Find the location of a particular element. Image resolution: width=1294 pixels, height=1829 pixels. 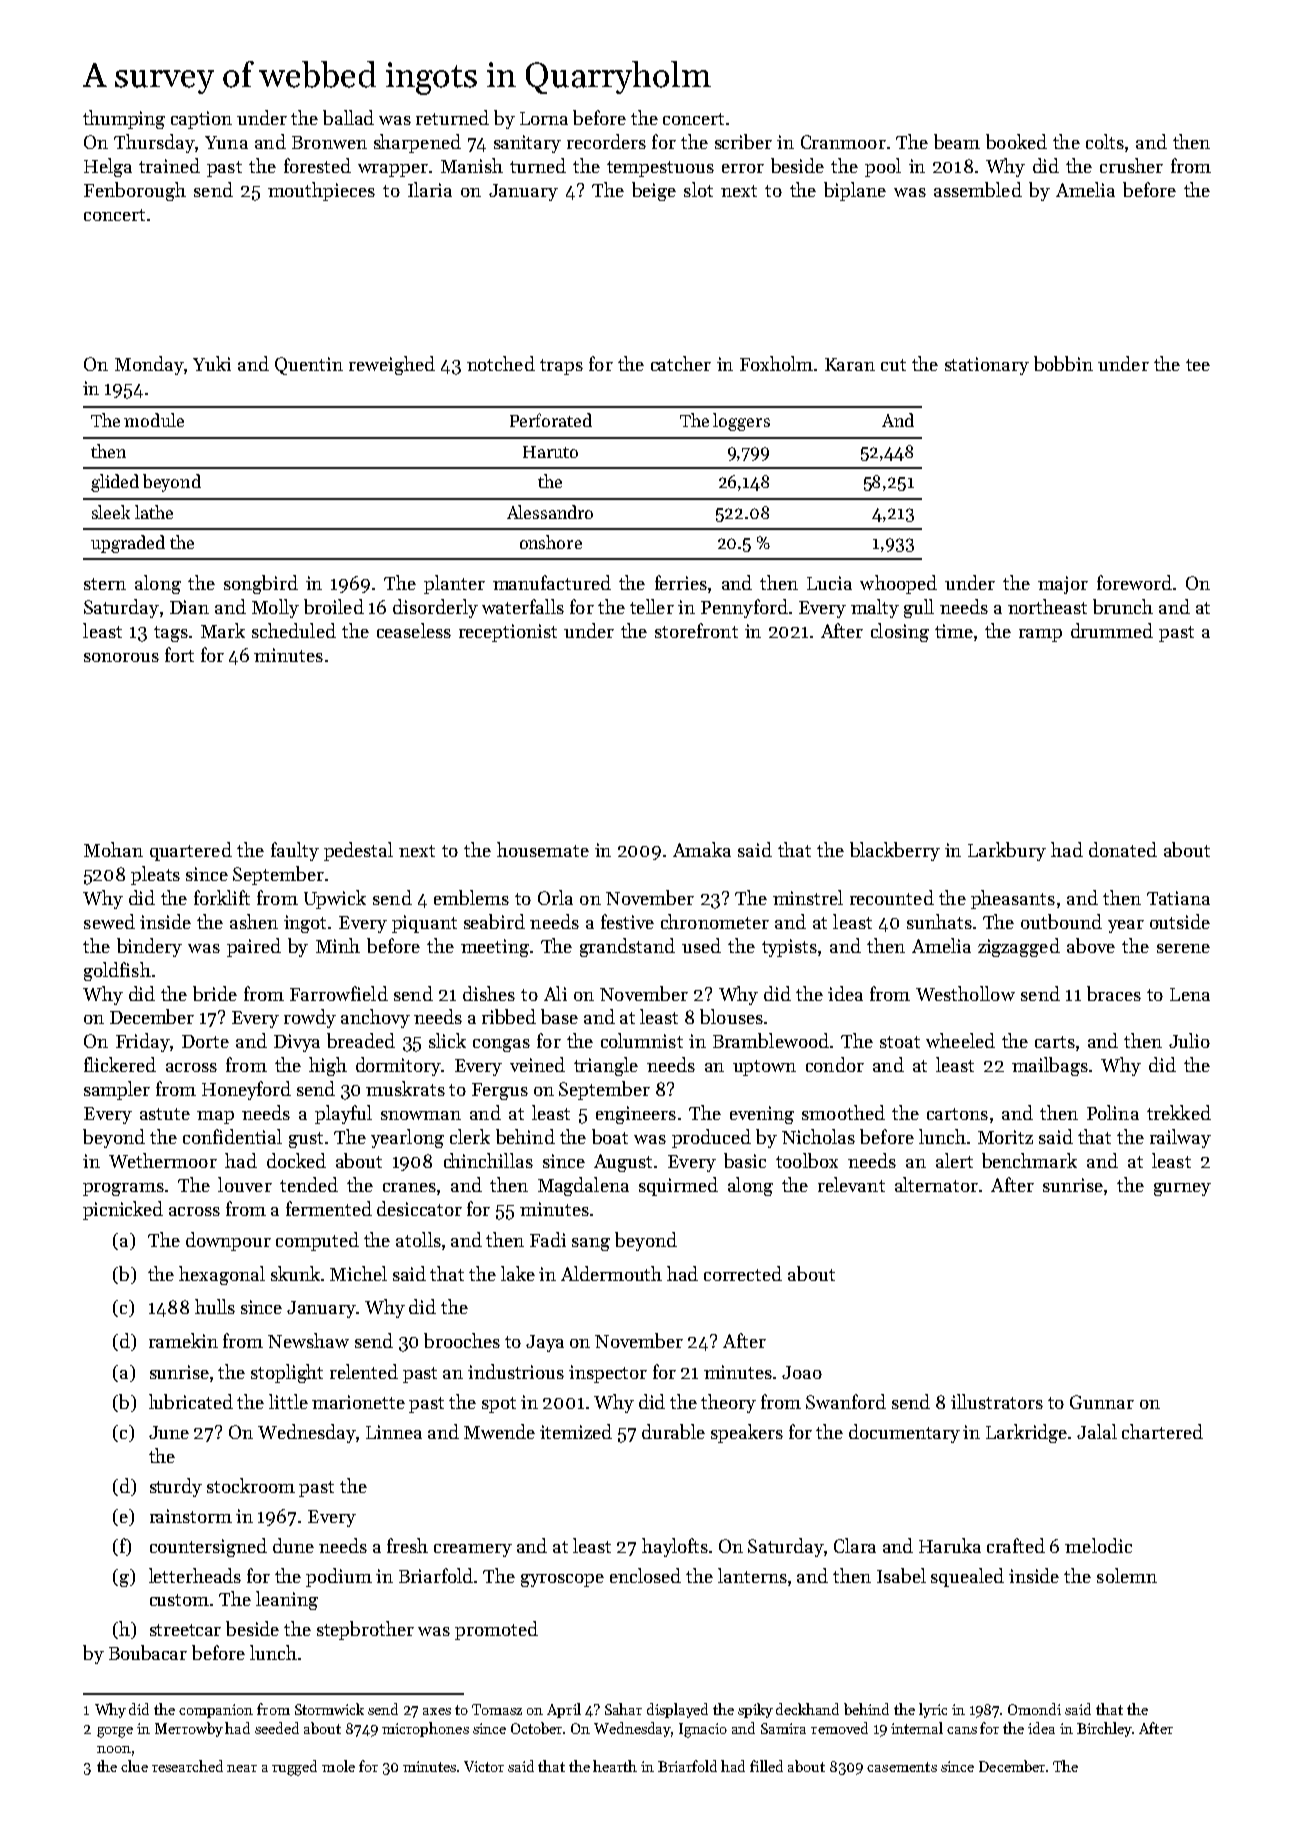

hearth is located at coordinates (615, 1766).
